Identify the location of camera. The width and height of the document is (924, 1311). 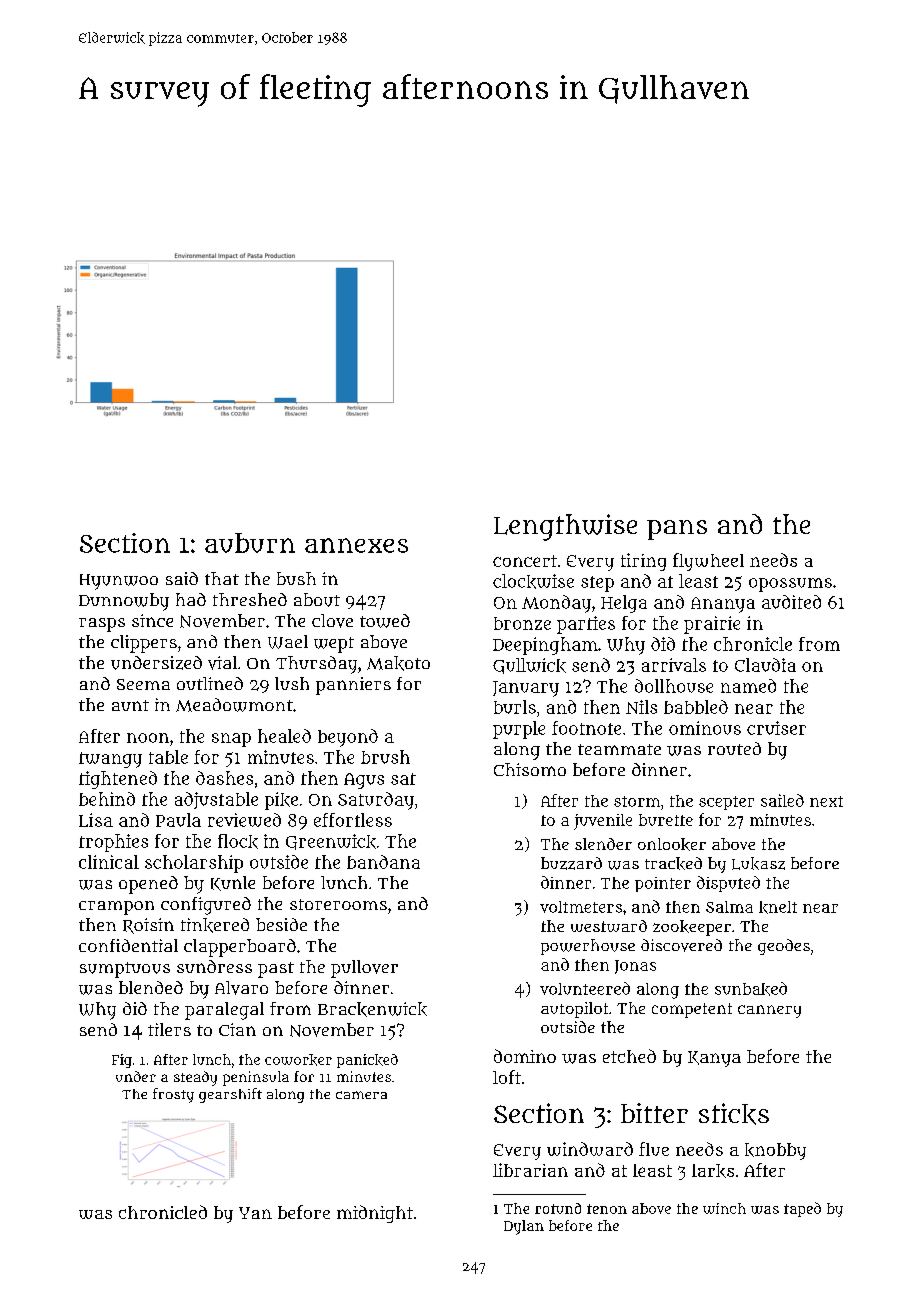
(361, 1095).
